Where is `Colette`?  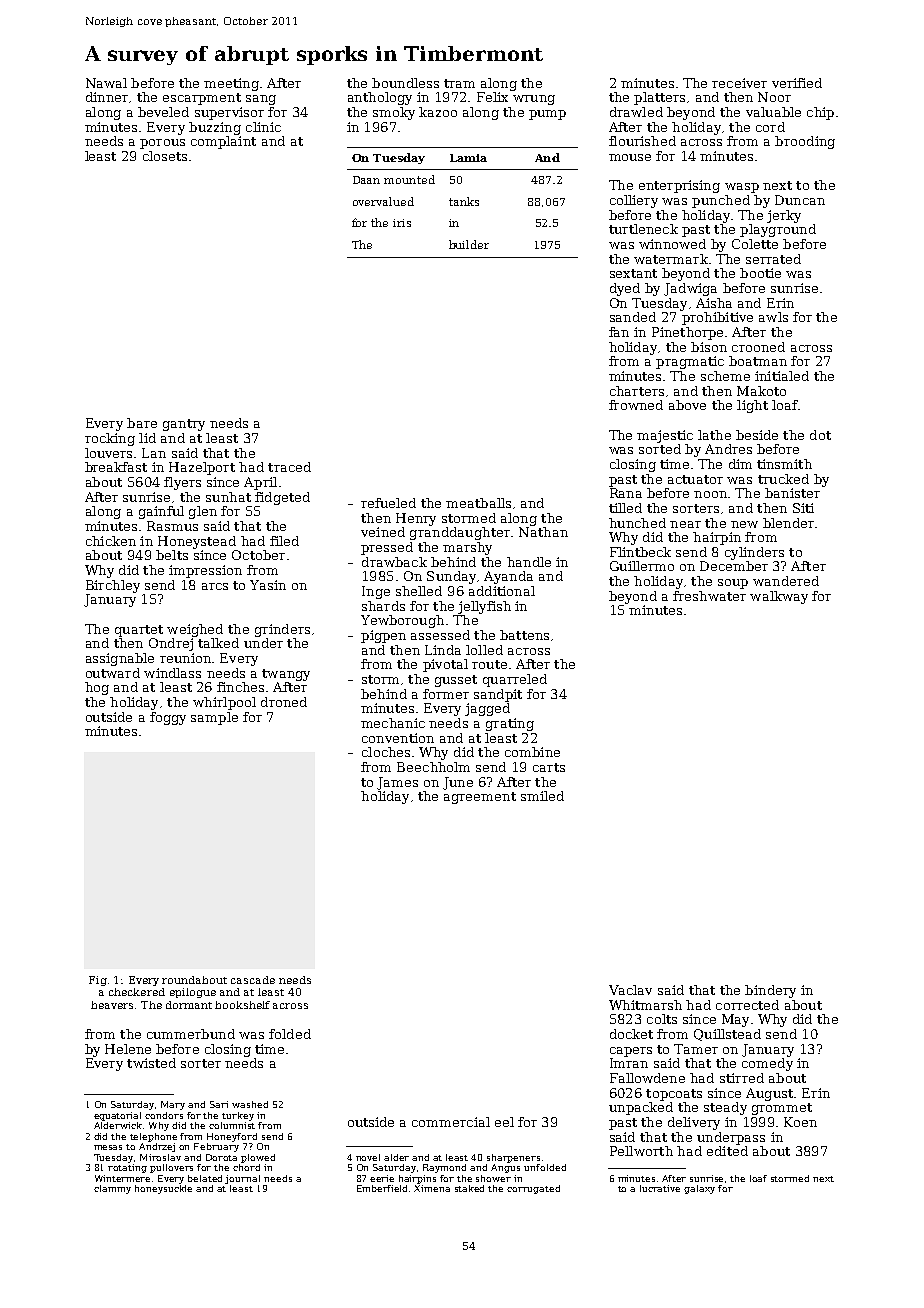 Colette is located at coordinates (755, 244).
